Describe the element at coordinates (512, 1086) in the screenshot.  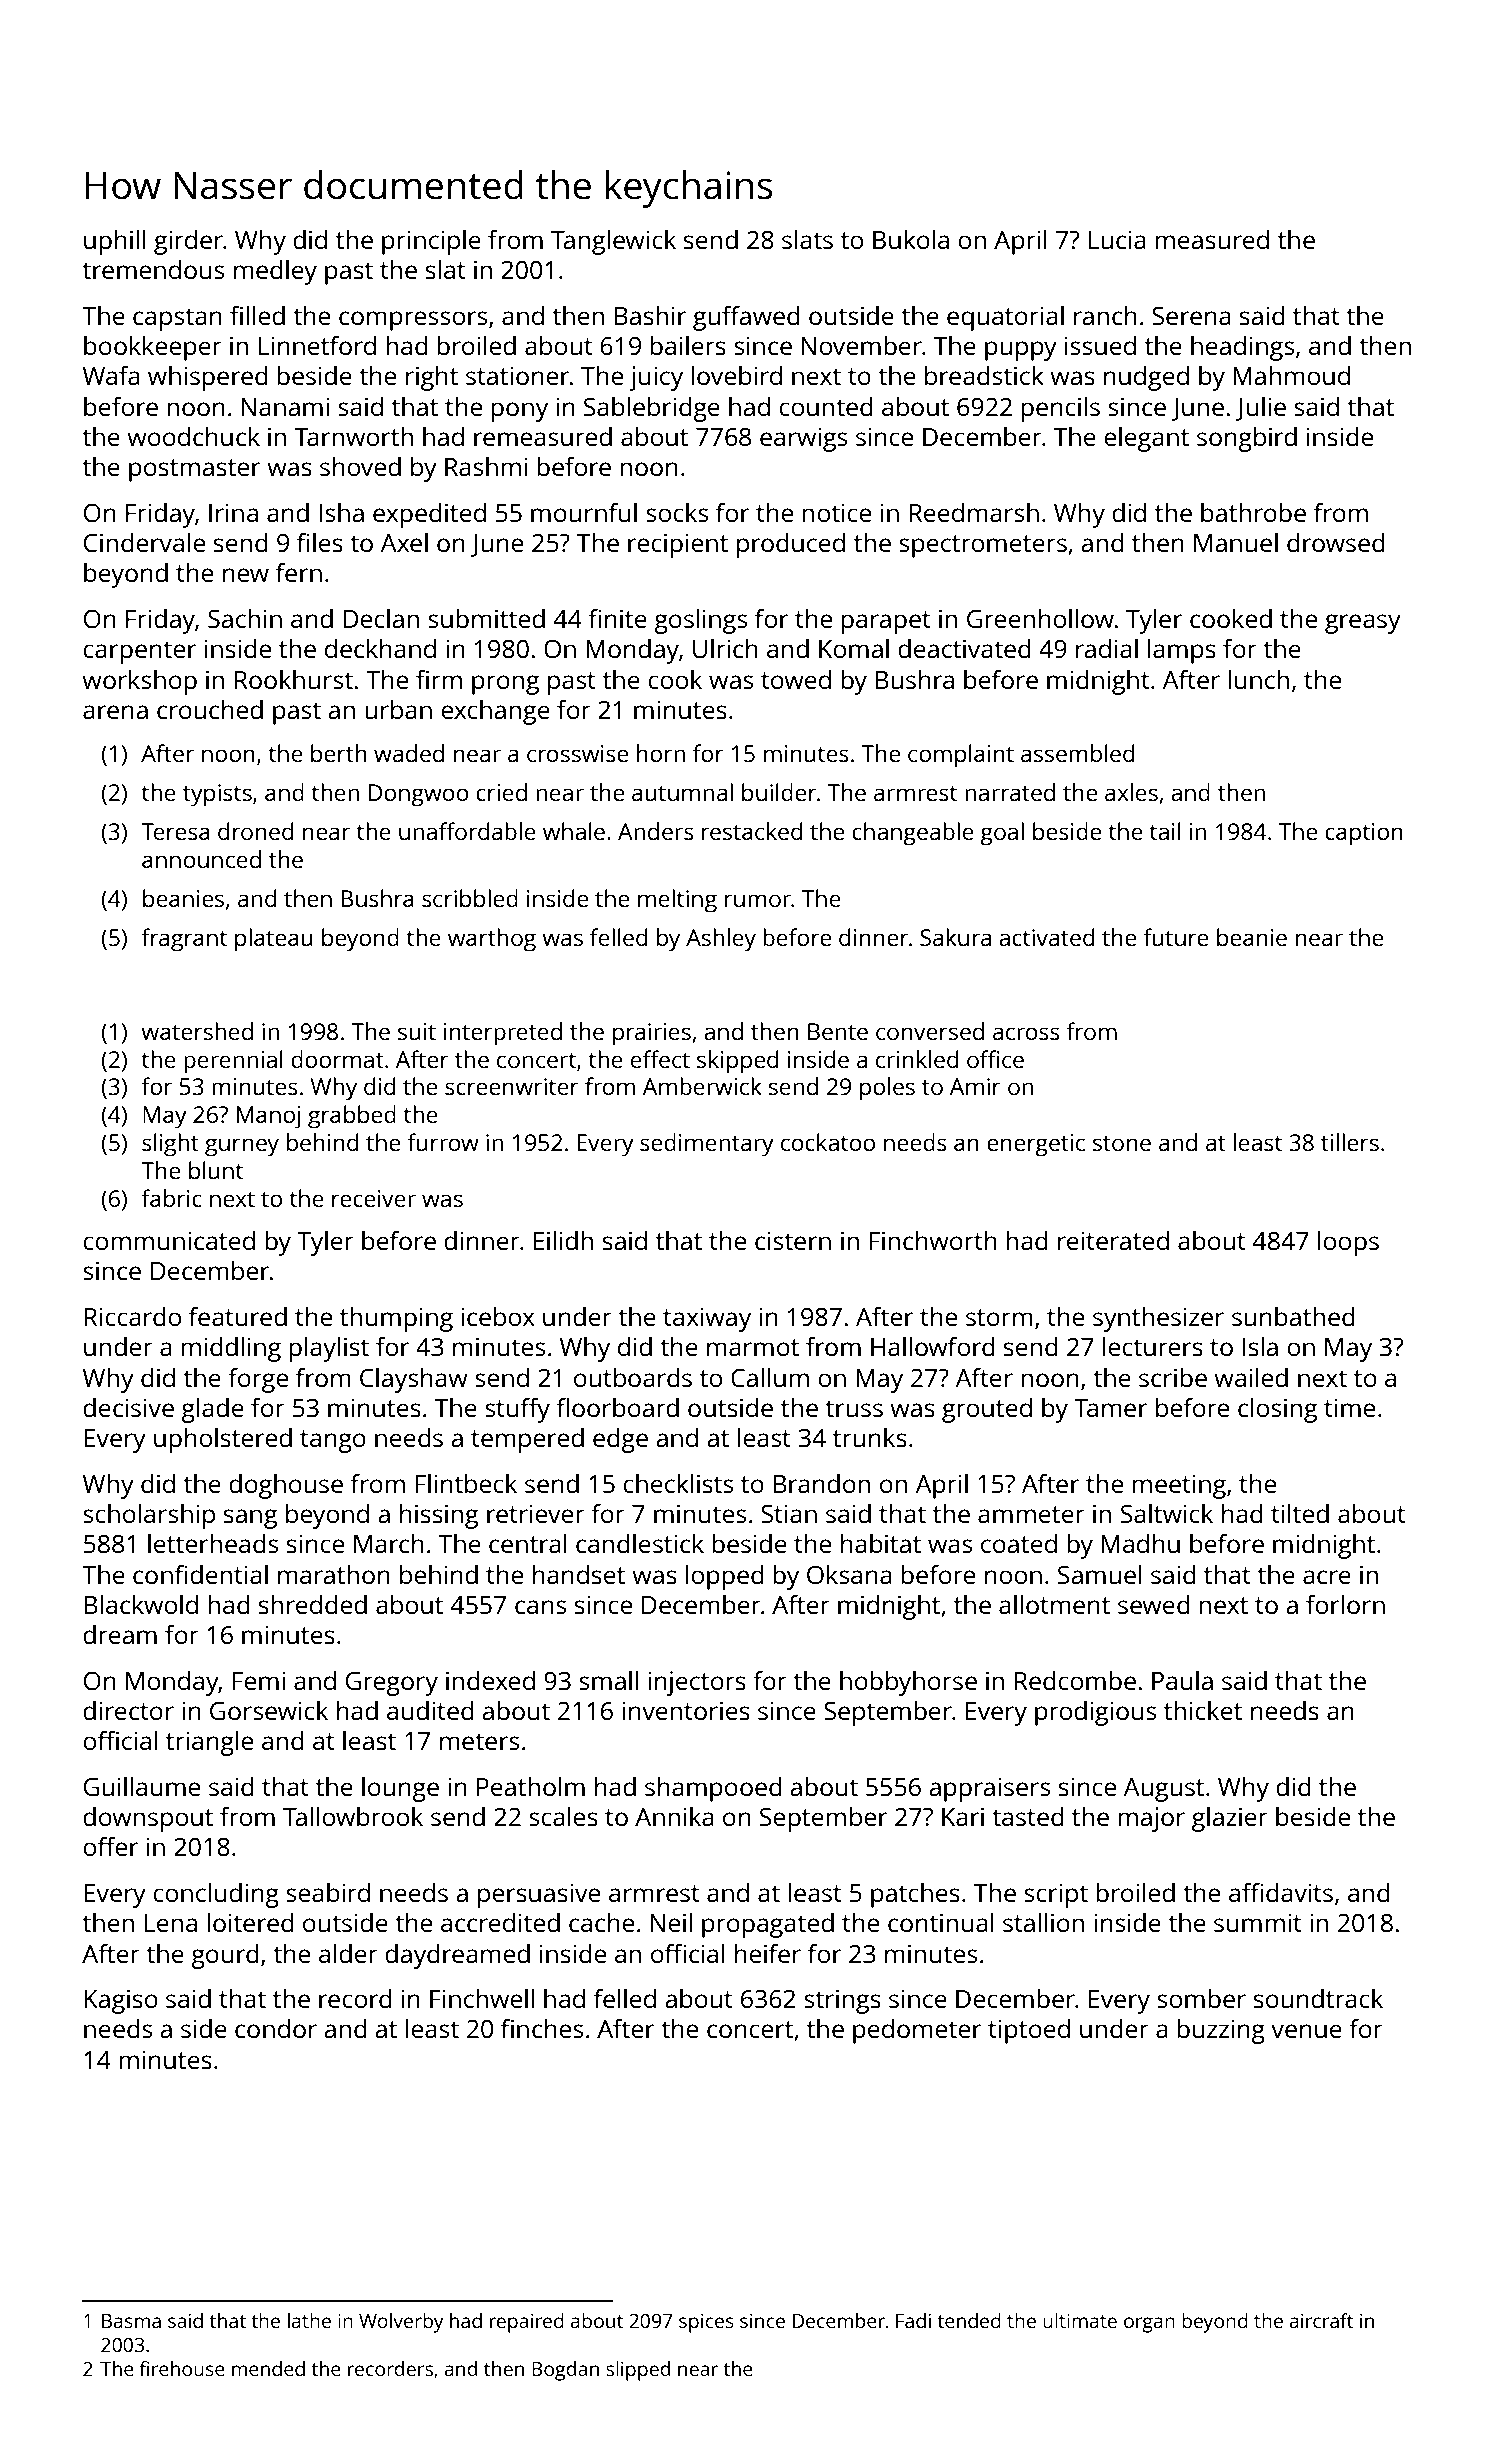
I see `screenwriter` at that location.
